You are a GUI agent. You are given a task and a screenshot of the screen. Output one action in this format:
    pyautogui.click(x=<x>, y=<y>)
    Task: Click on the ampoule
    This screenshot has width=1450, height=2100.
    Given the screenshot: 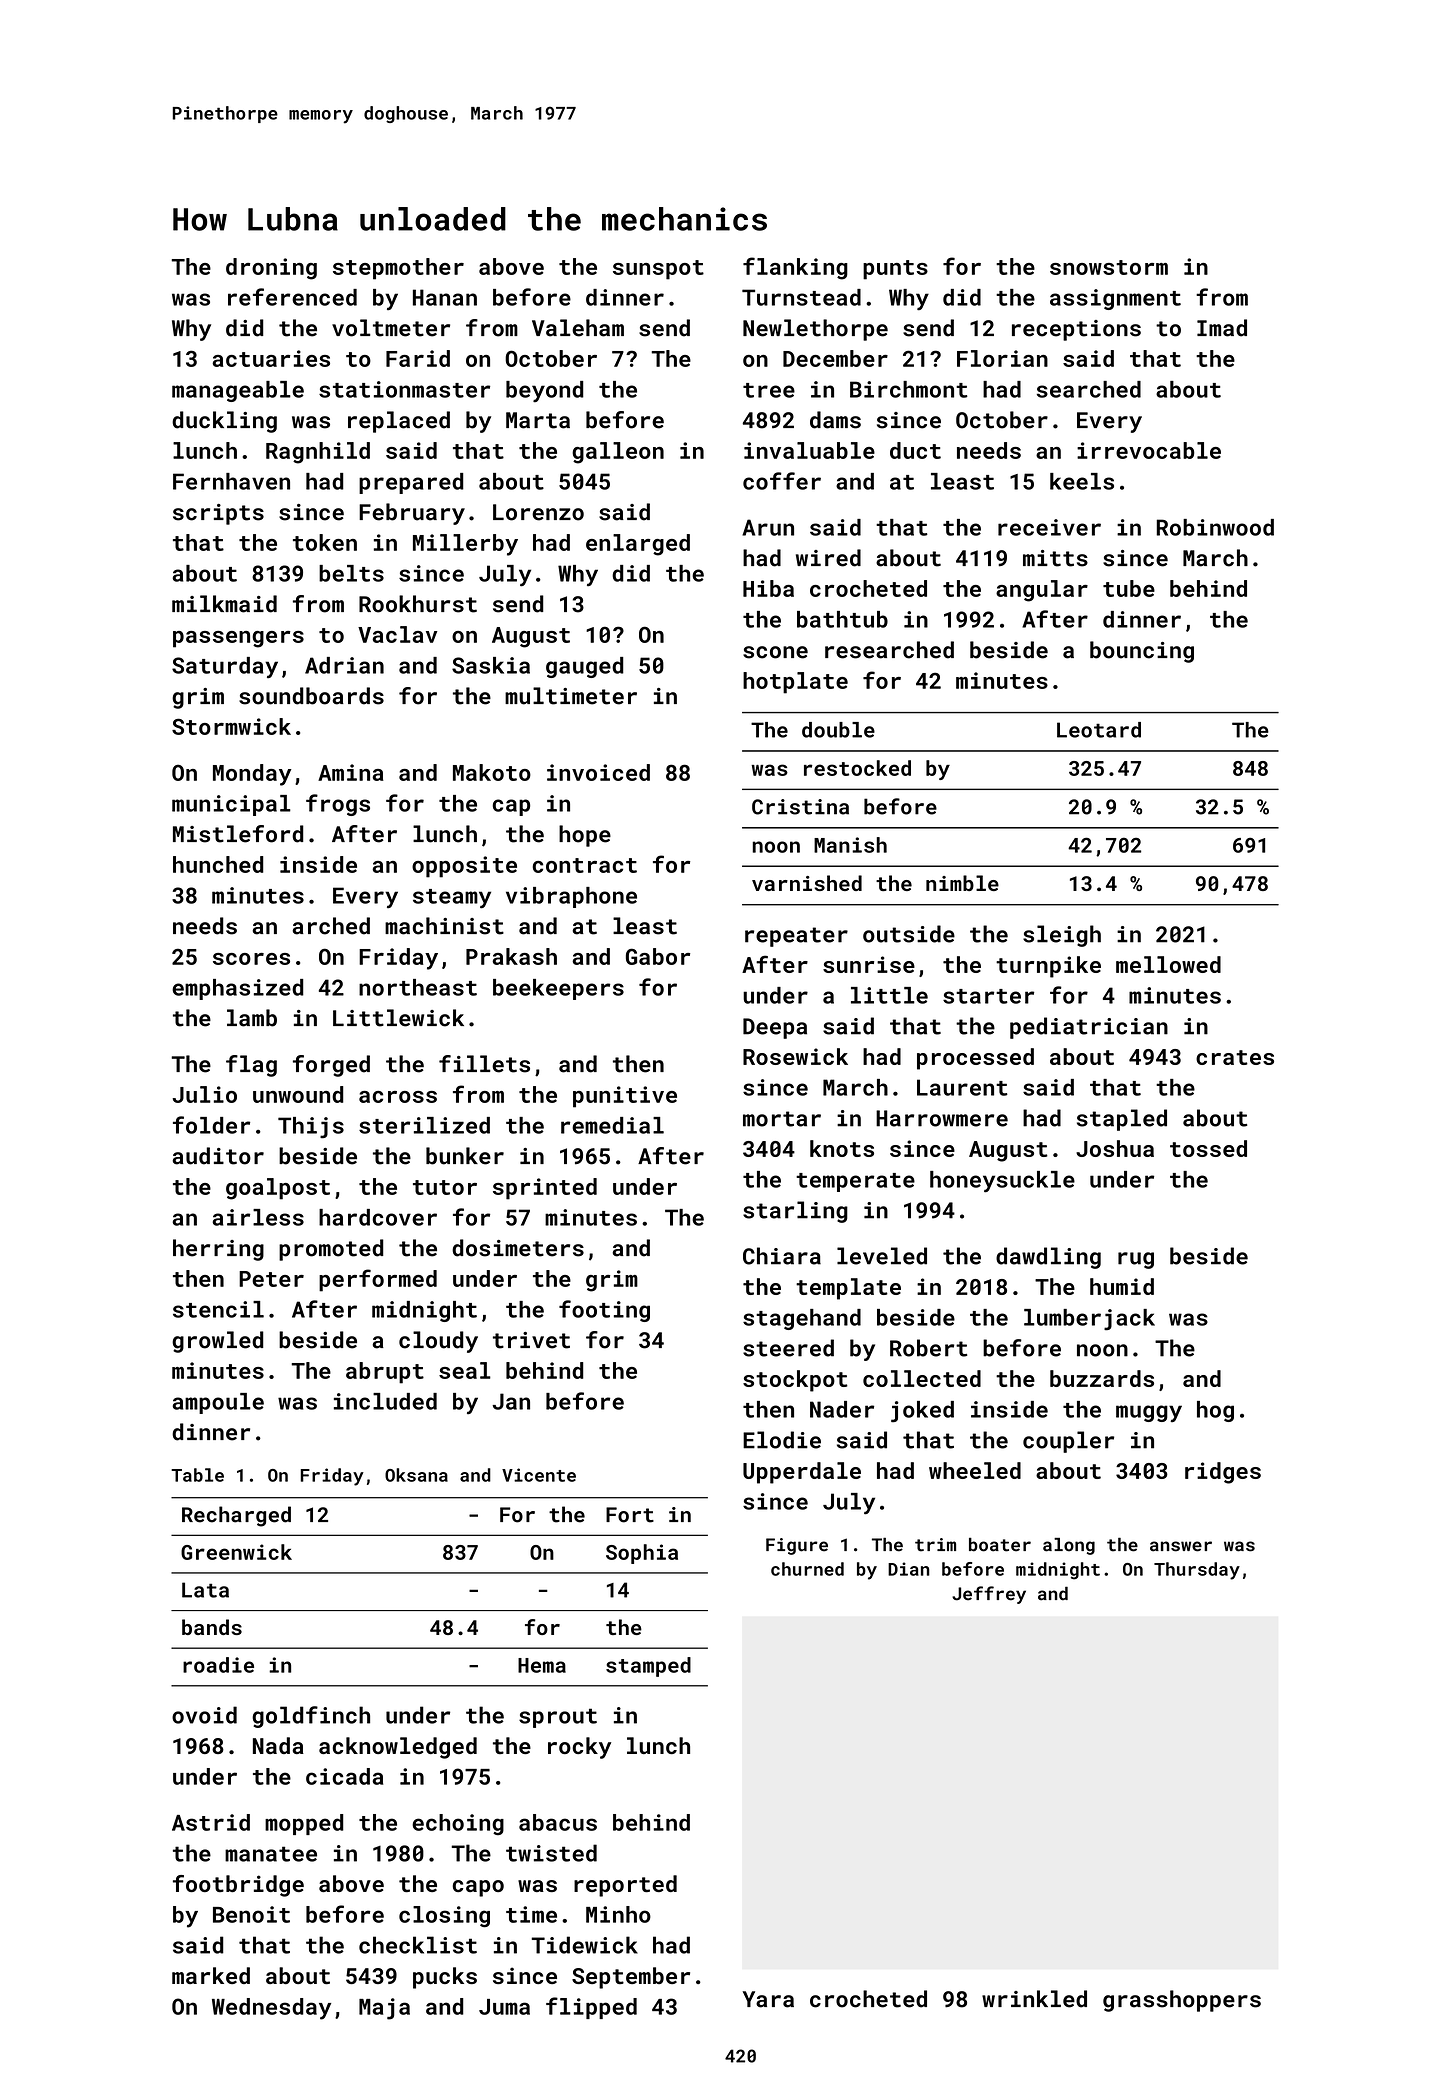 What is the action you would take?
    pyautogui.click(x=218, y=1403)
